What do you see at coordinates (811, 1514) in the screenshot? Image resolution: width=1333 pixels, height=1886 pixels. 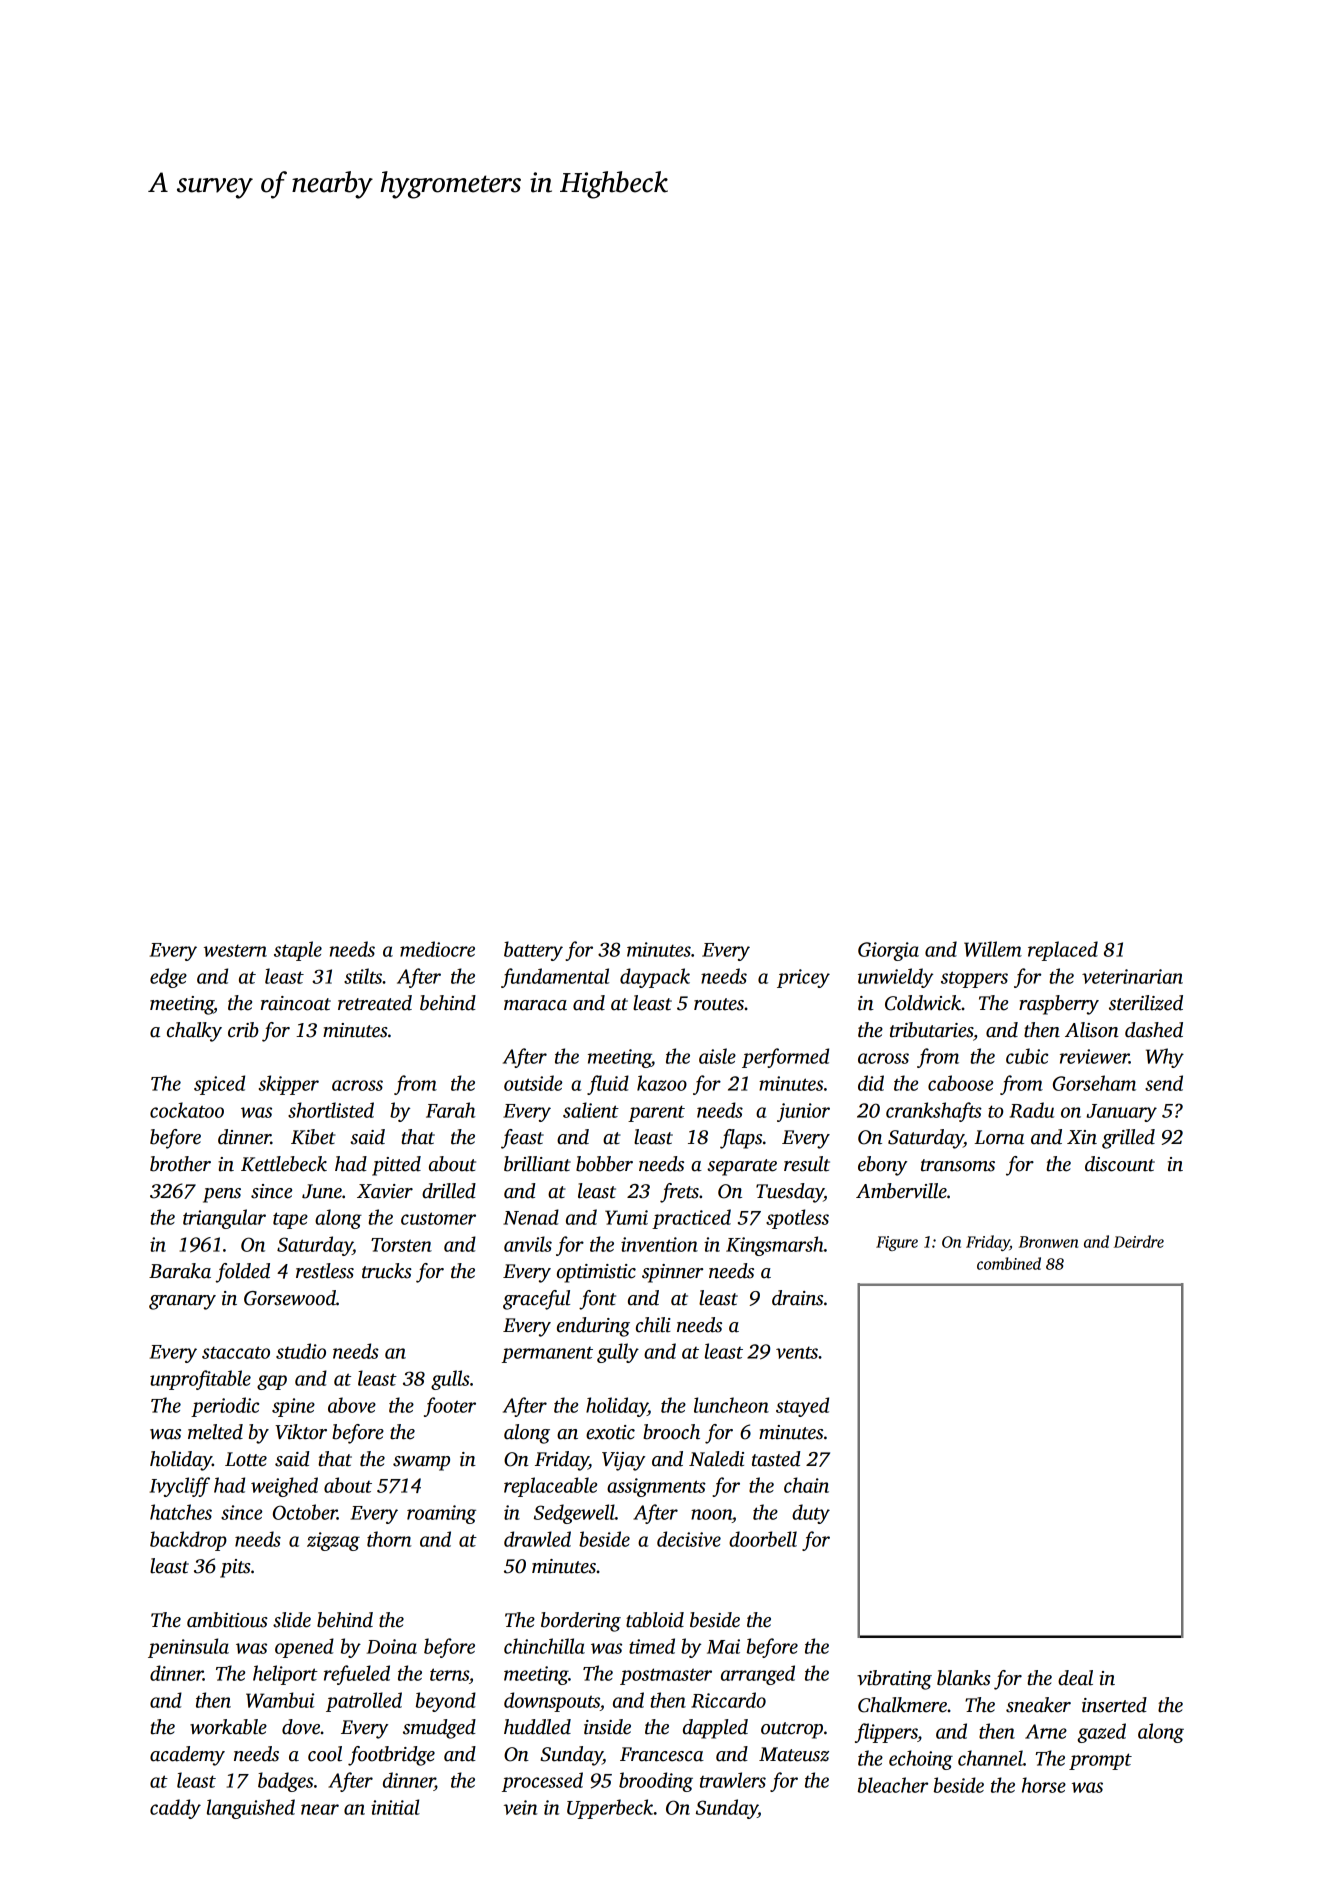 I see `duty` at bounding box center [811, 1514].
